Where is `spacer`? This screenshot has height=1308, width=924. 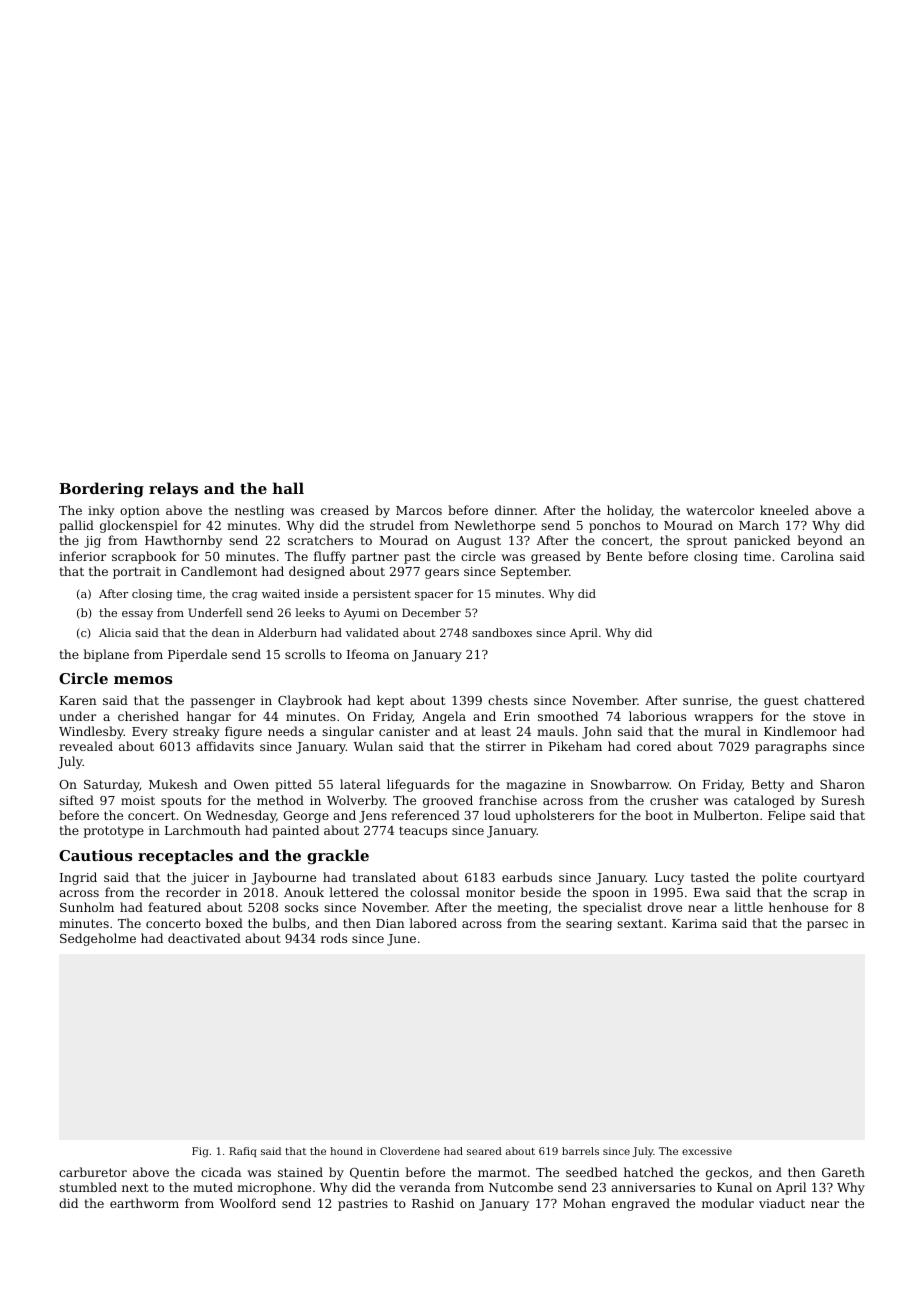 spacer is located at coordinates (434, 596).
